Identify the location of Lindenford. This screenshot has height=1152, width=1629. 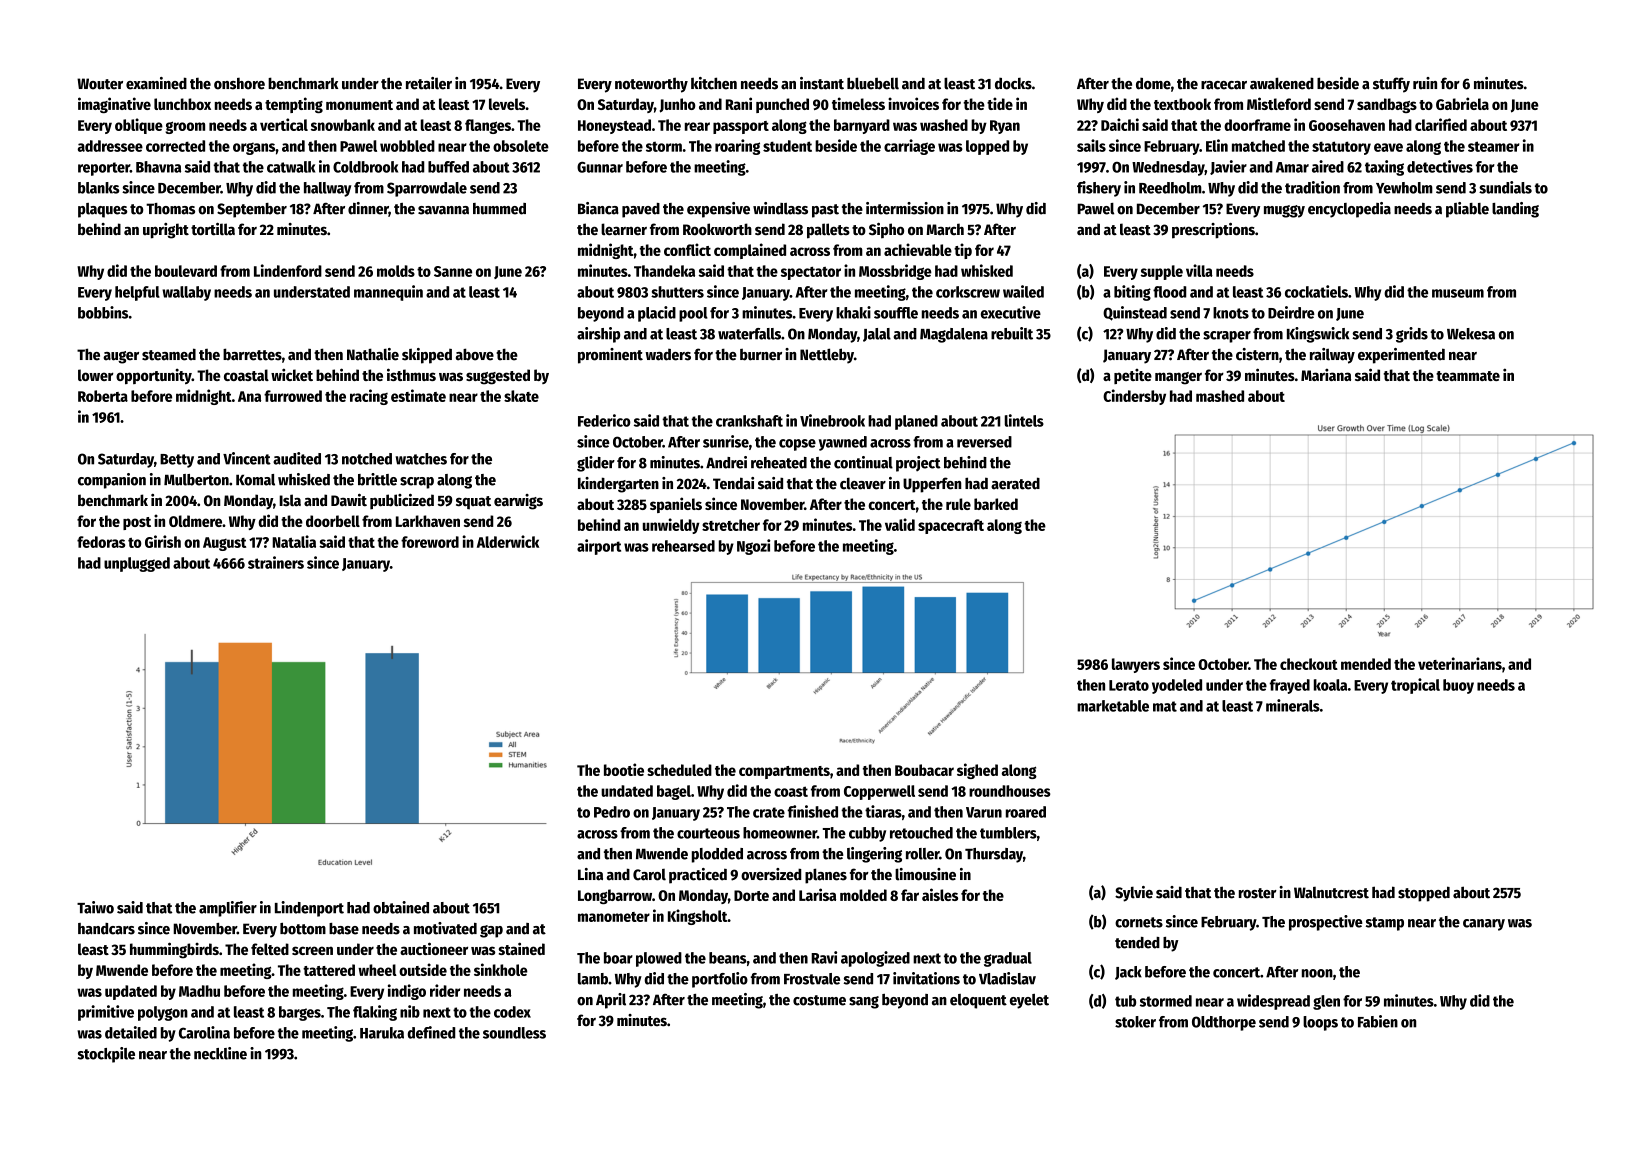
(288, 270).
